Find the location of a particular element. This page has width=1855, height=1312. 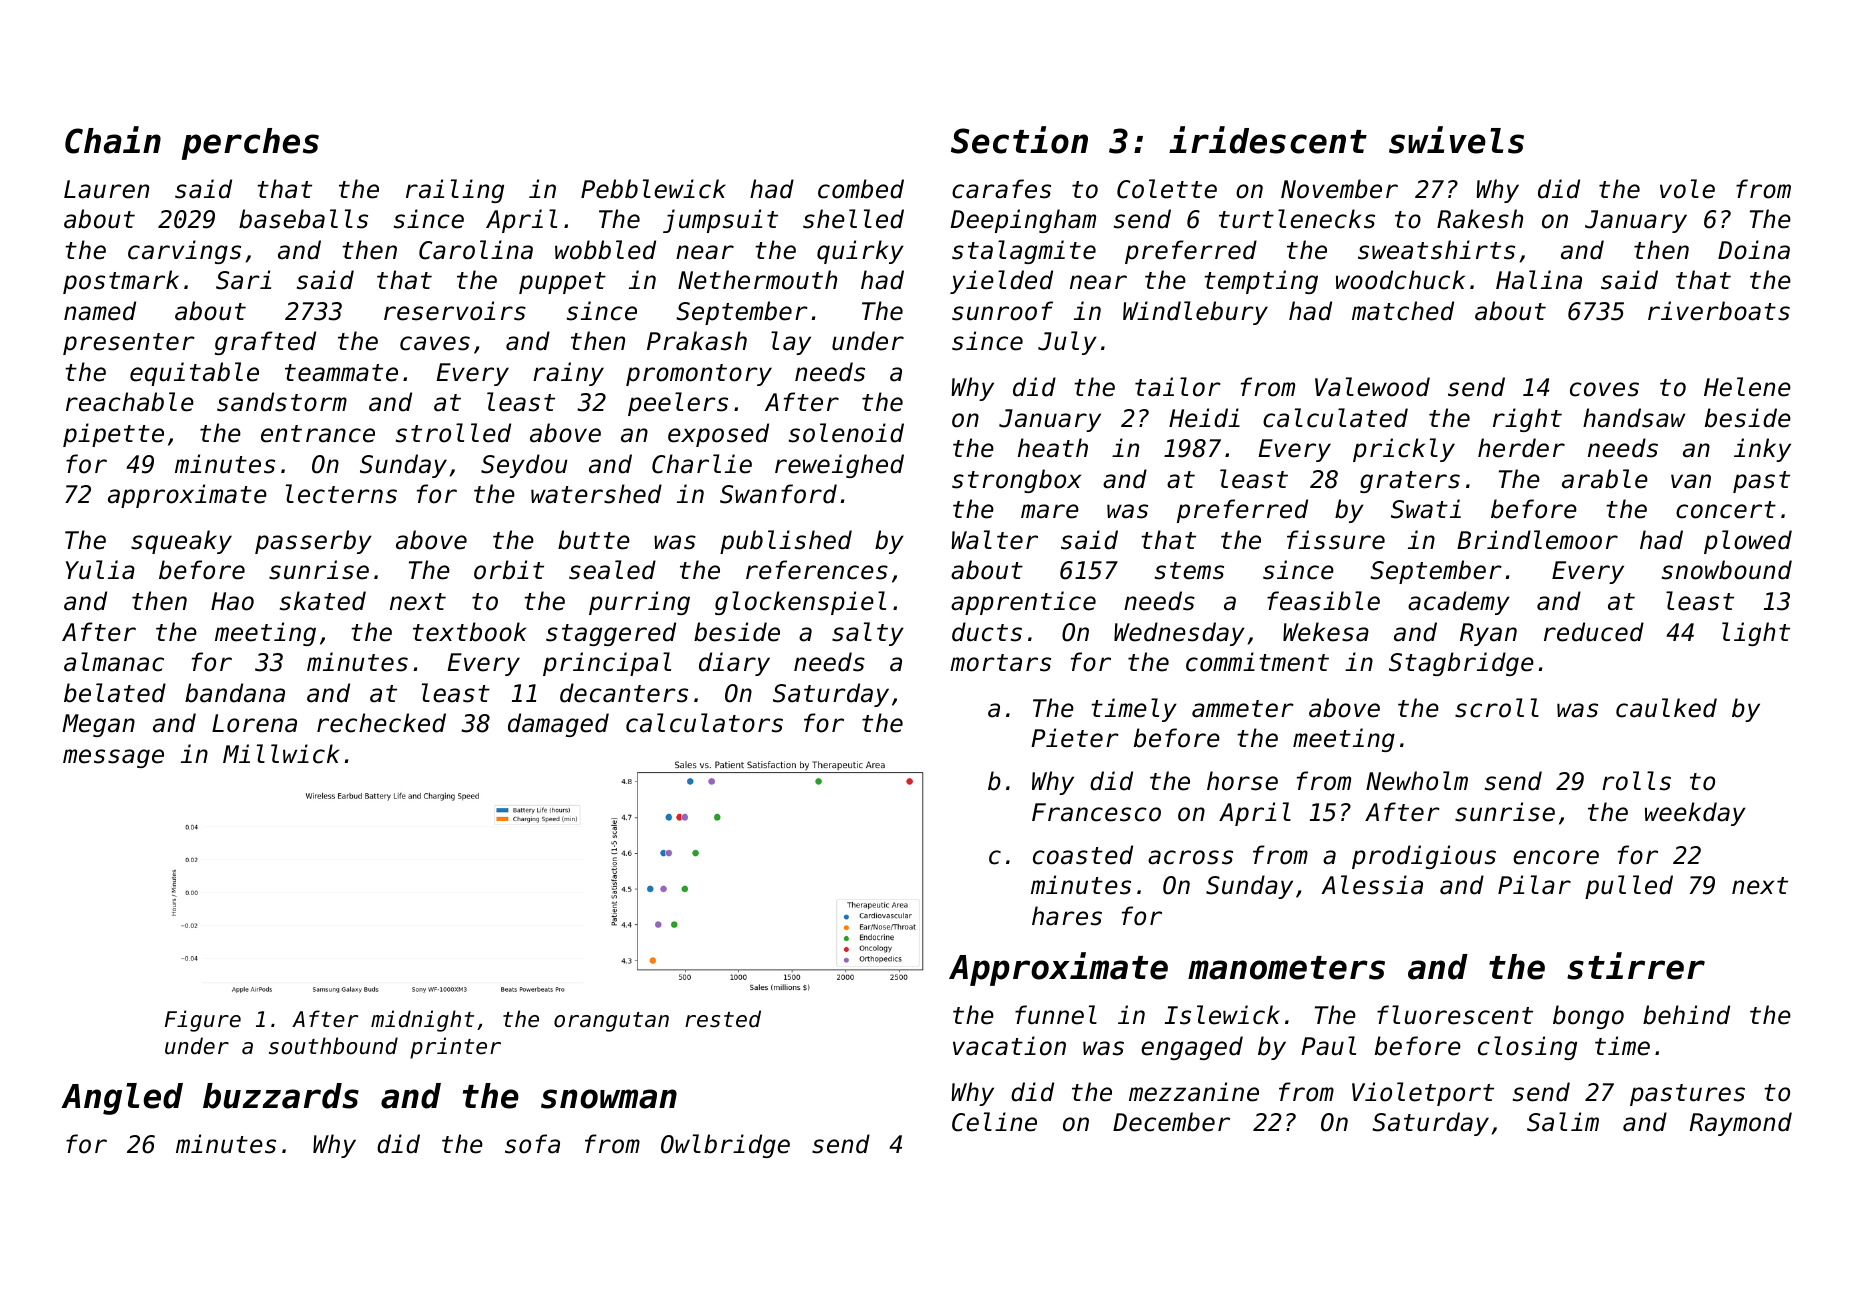

sofa is located at coordinates (532, 1144).
